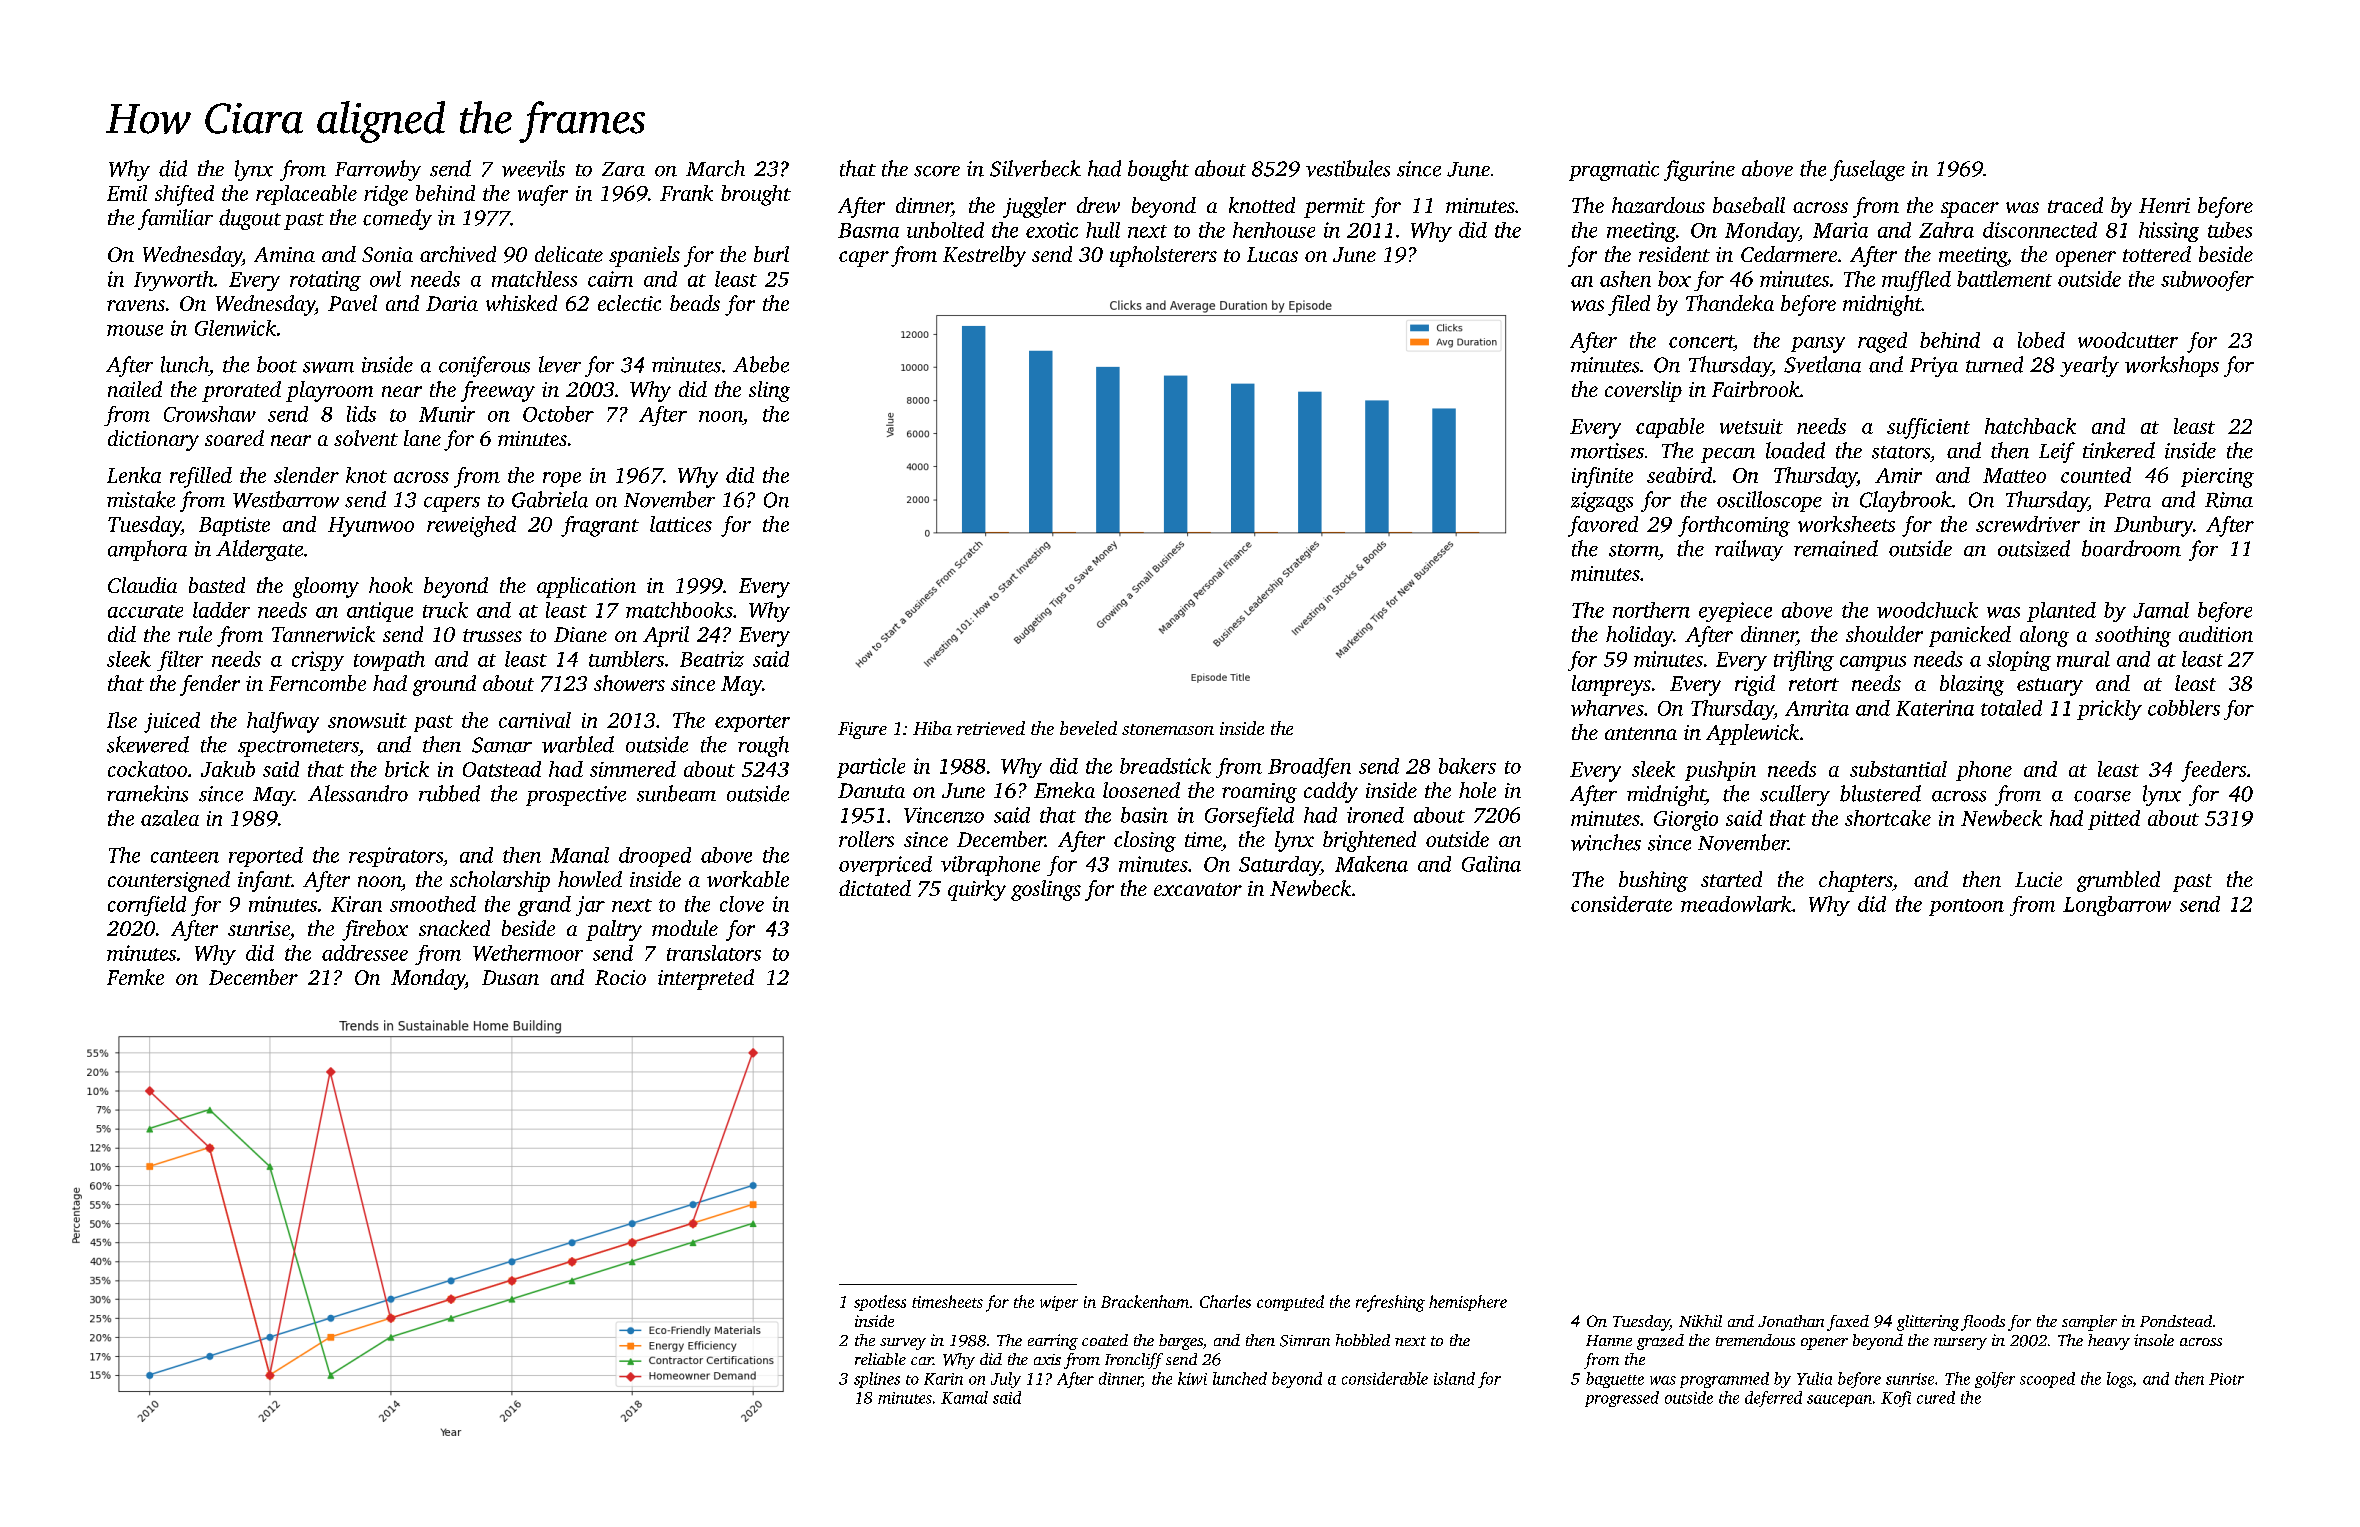 The width and height of the document is (2360, 1527). I want to click on forthcoming, so click(1734, 526).
